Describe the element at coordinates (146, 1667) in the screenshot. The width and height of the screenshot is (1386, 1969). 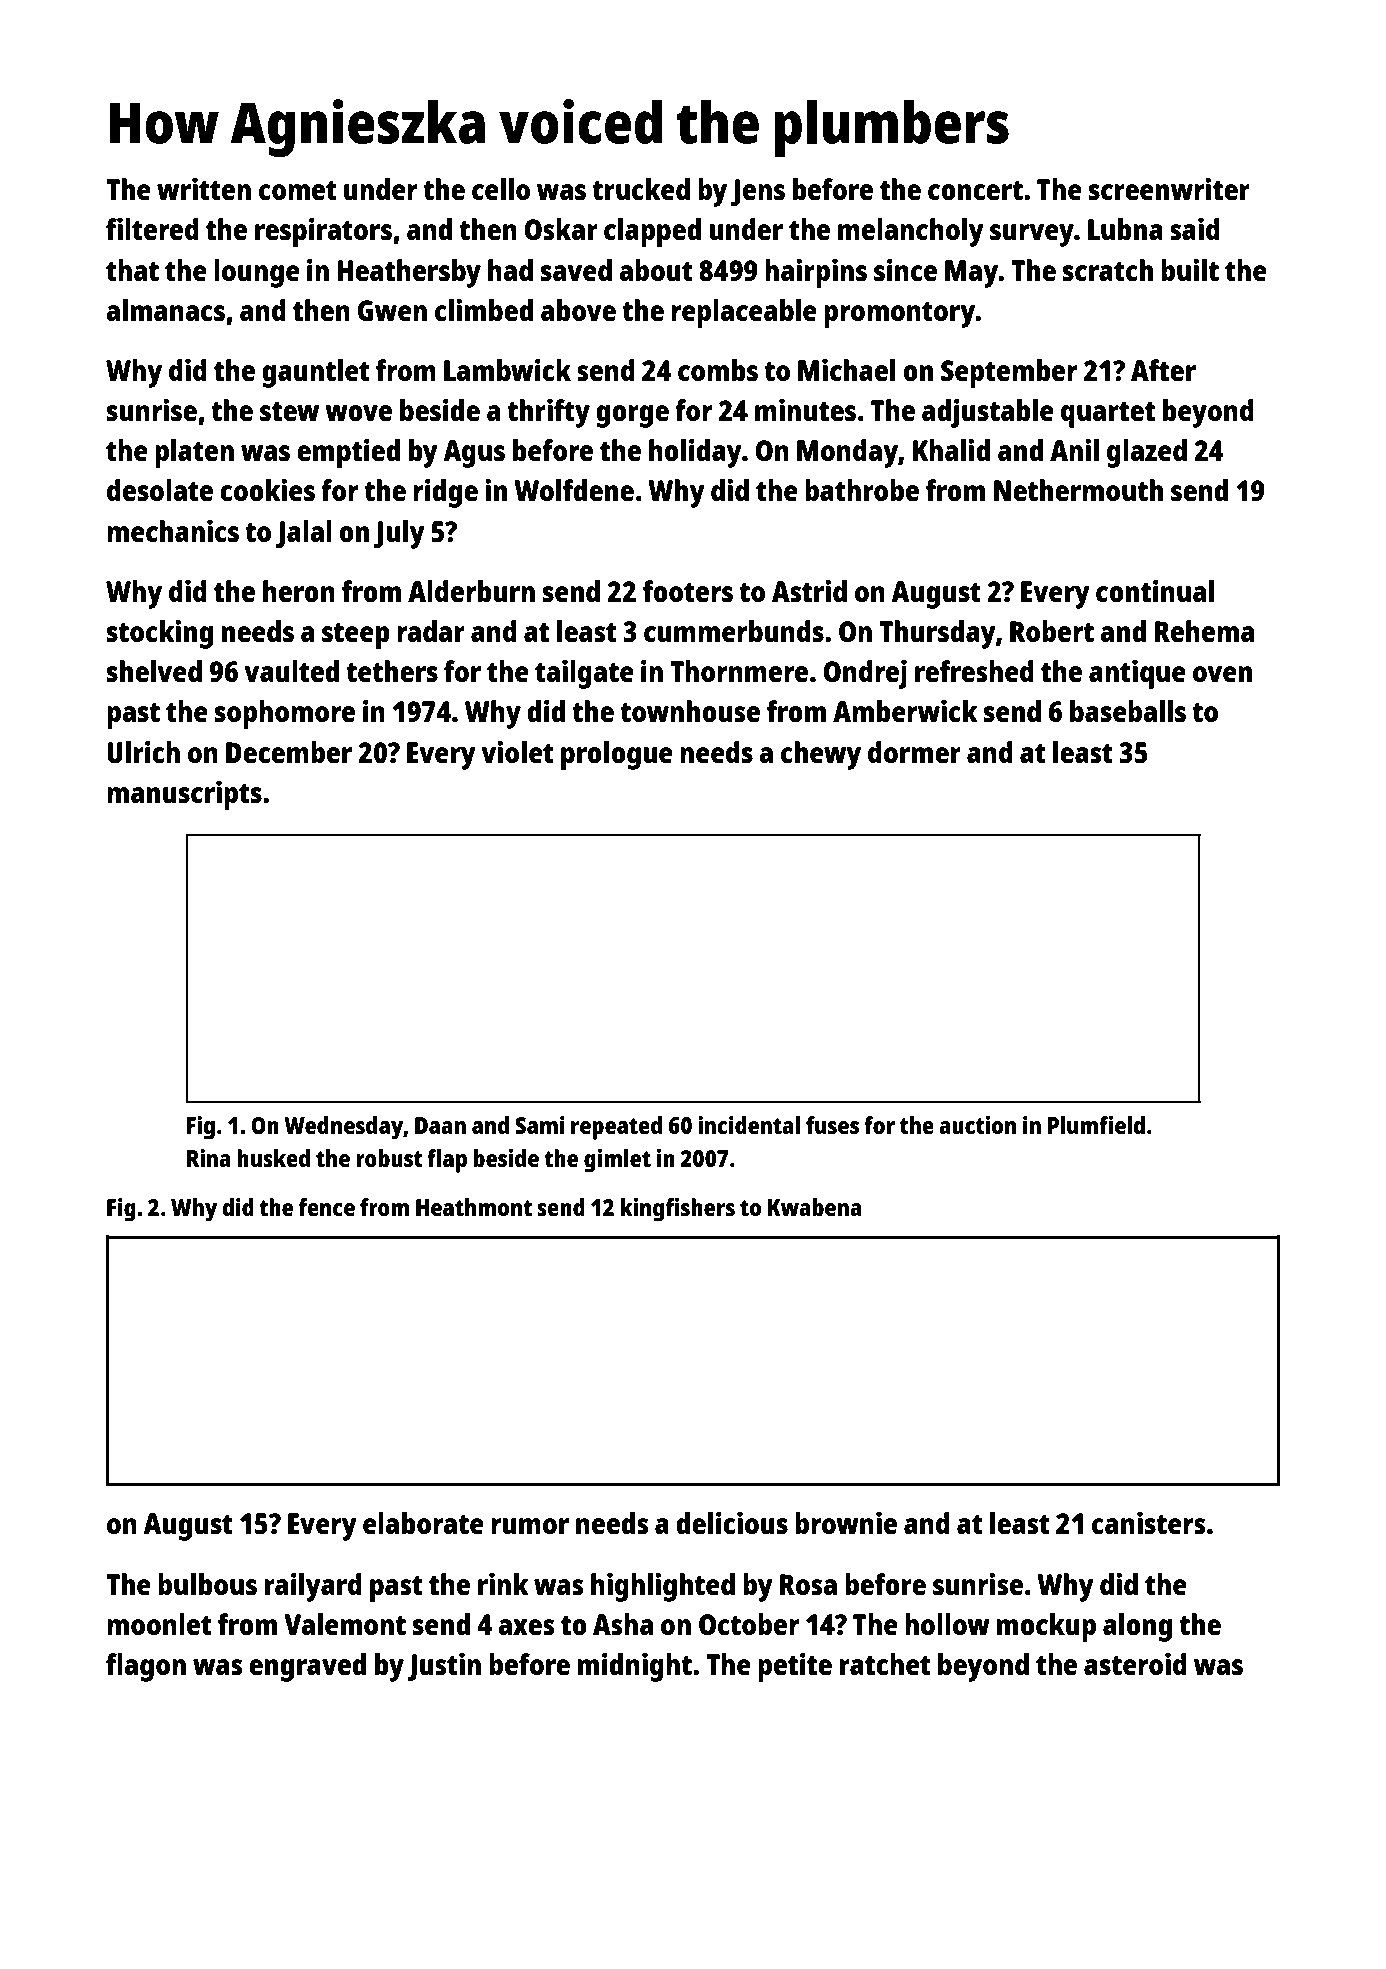
I see `flagon` at that location.
